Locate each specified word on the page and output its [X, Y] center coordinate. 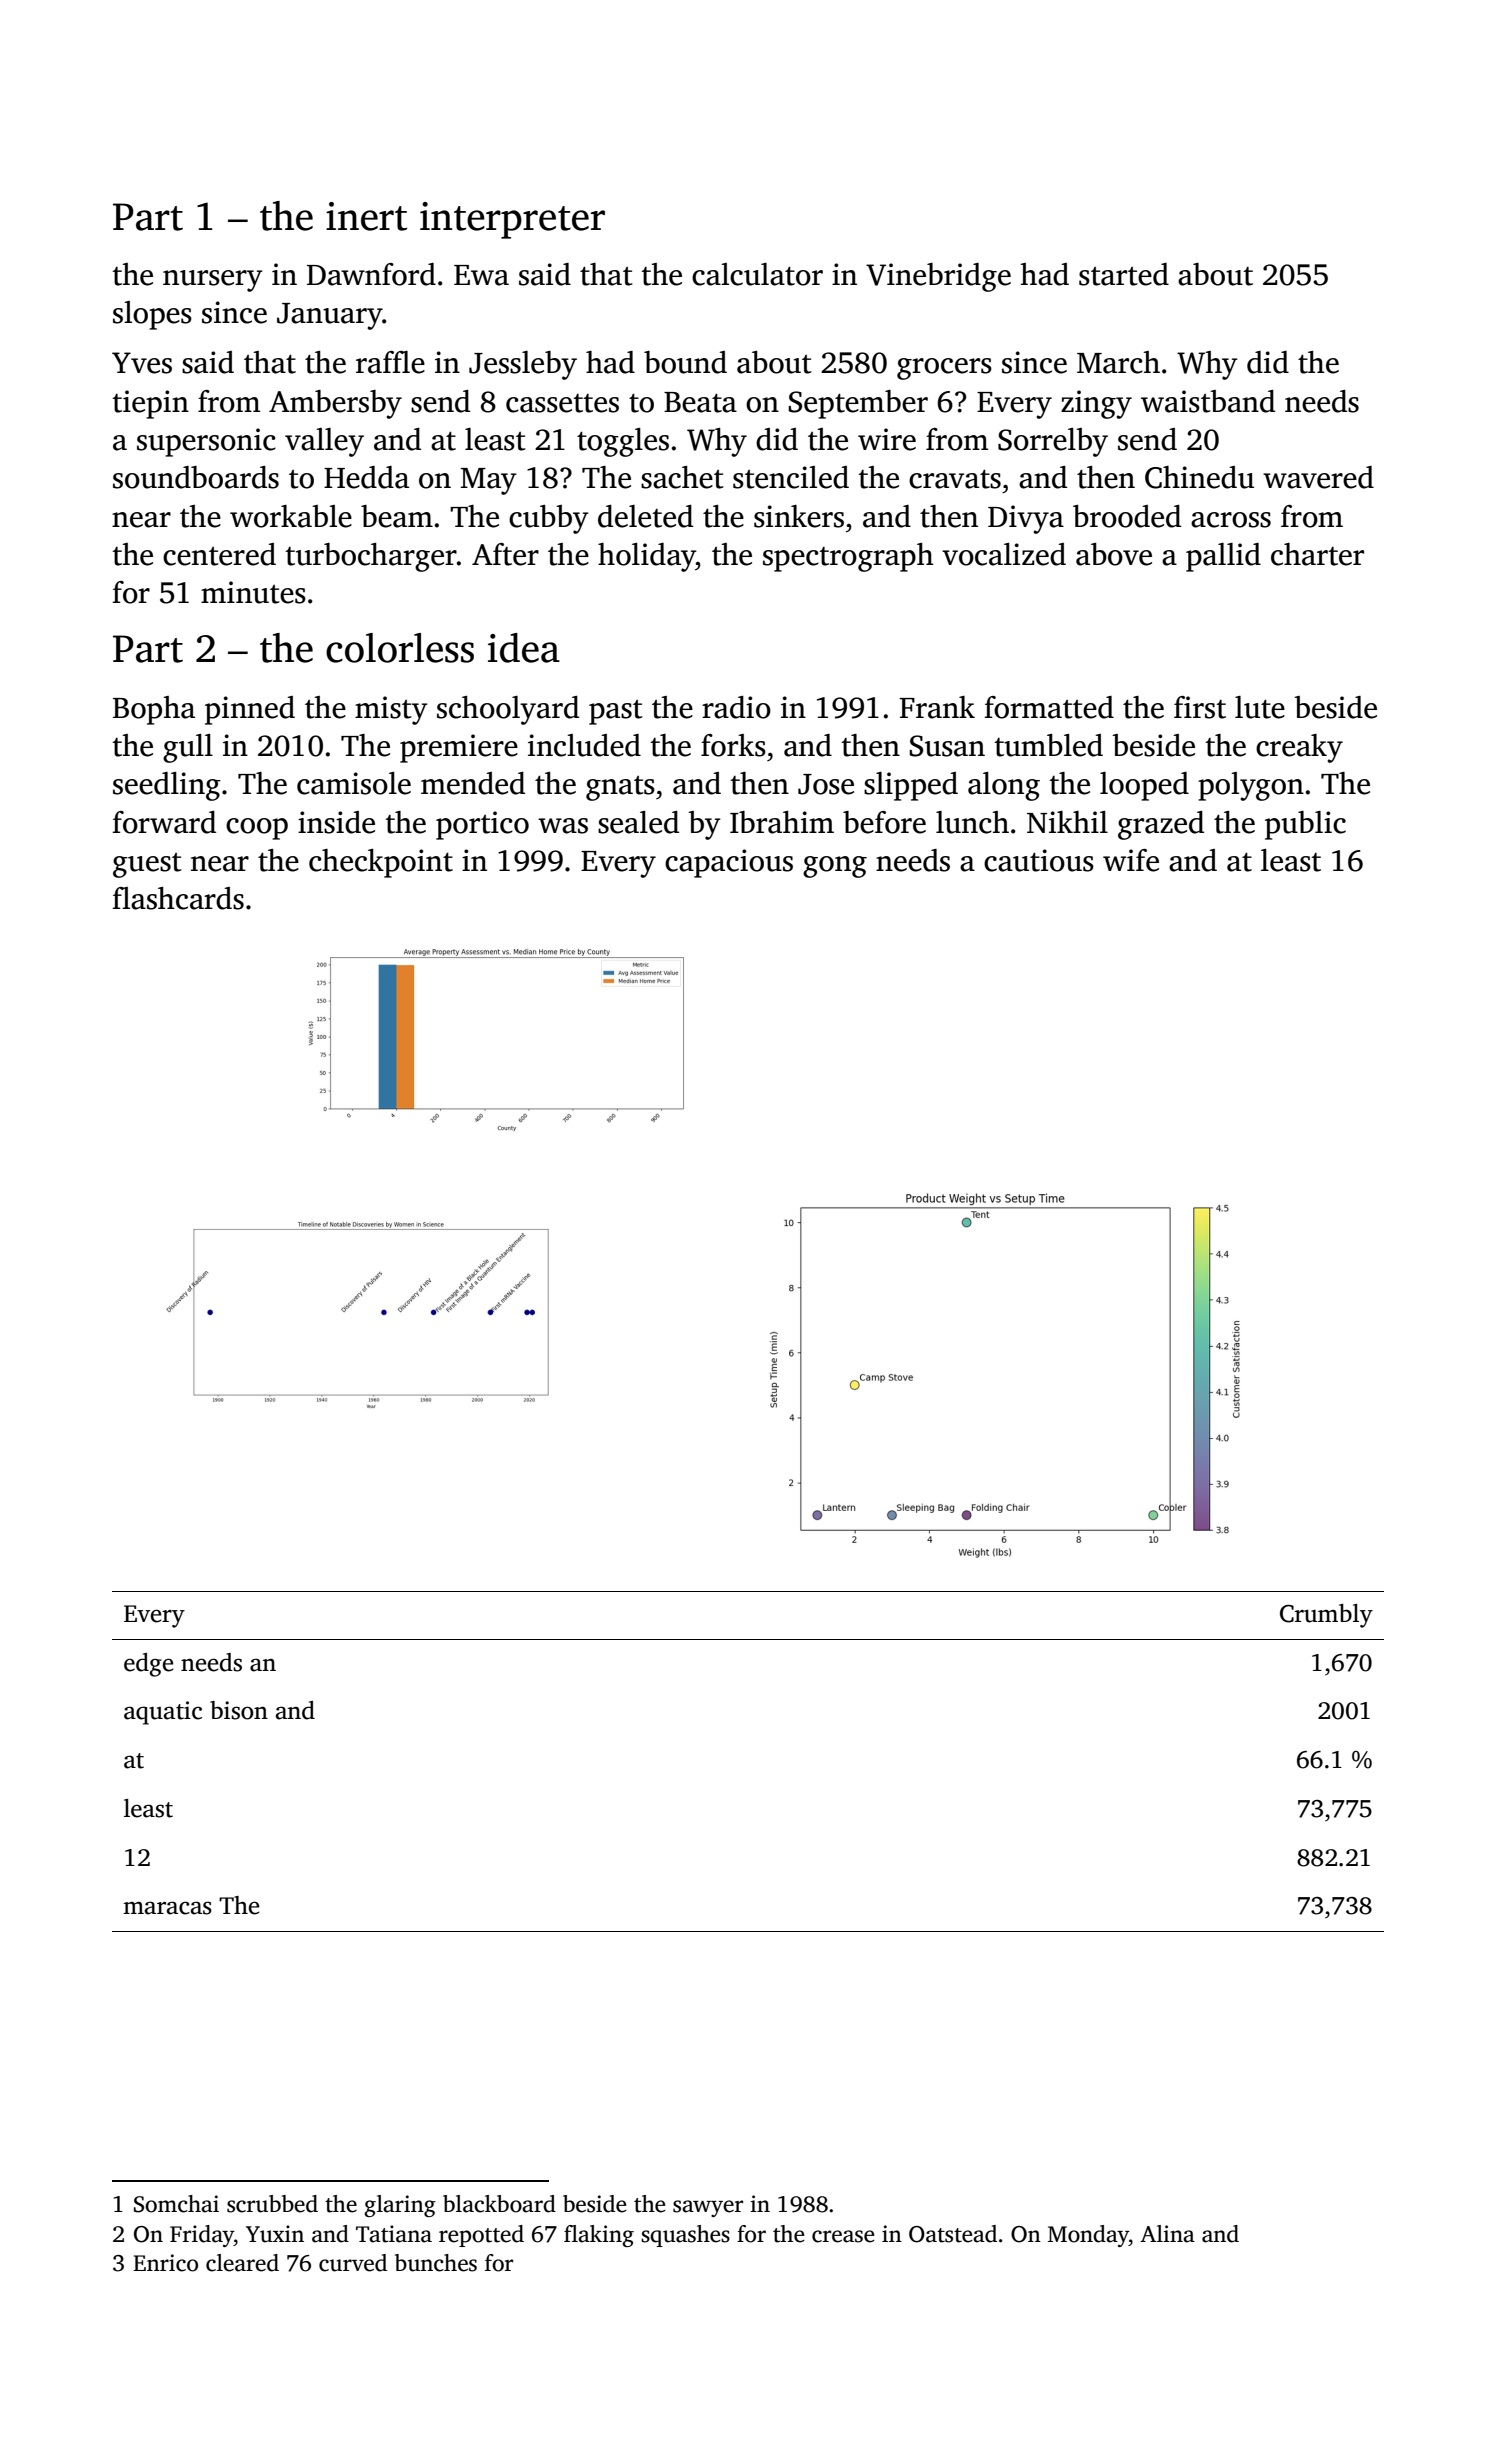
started [1124, 274]
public [1305, 825]
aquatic [163, 1713]
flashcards [178, 898]
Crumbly [1326, 1616]
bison [239, 1710]
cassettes [562, 403]
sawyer [708, 2208]
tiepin [150, 404]
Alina [1167, 2234]
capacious [729, 863]
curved [353, 2263]
